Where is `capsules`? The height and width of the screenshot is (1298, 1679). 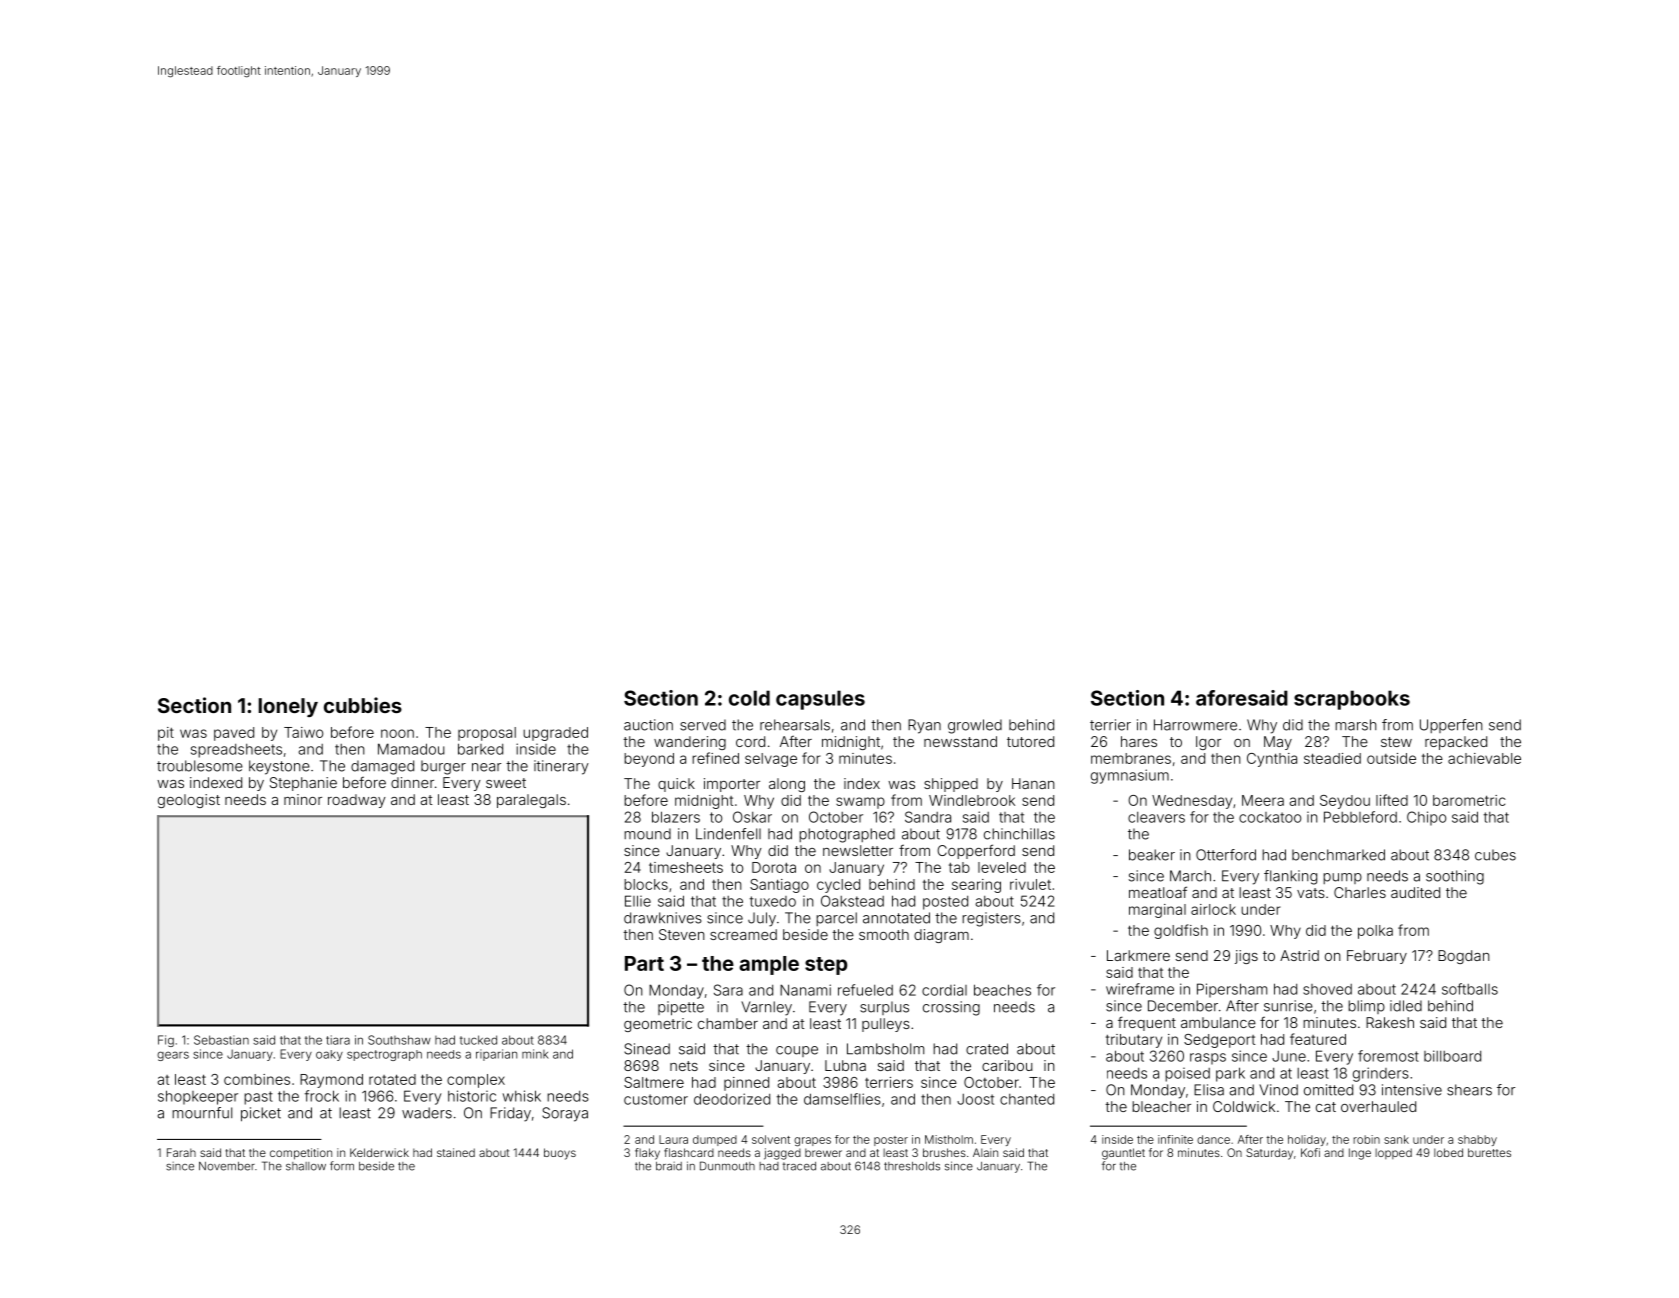
capsules is located at coordinates (820, 700).
